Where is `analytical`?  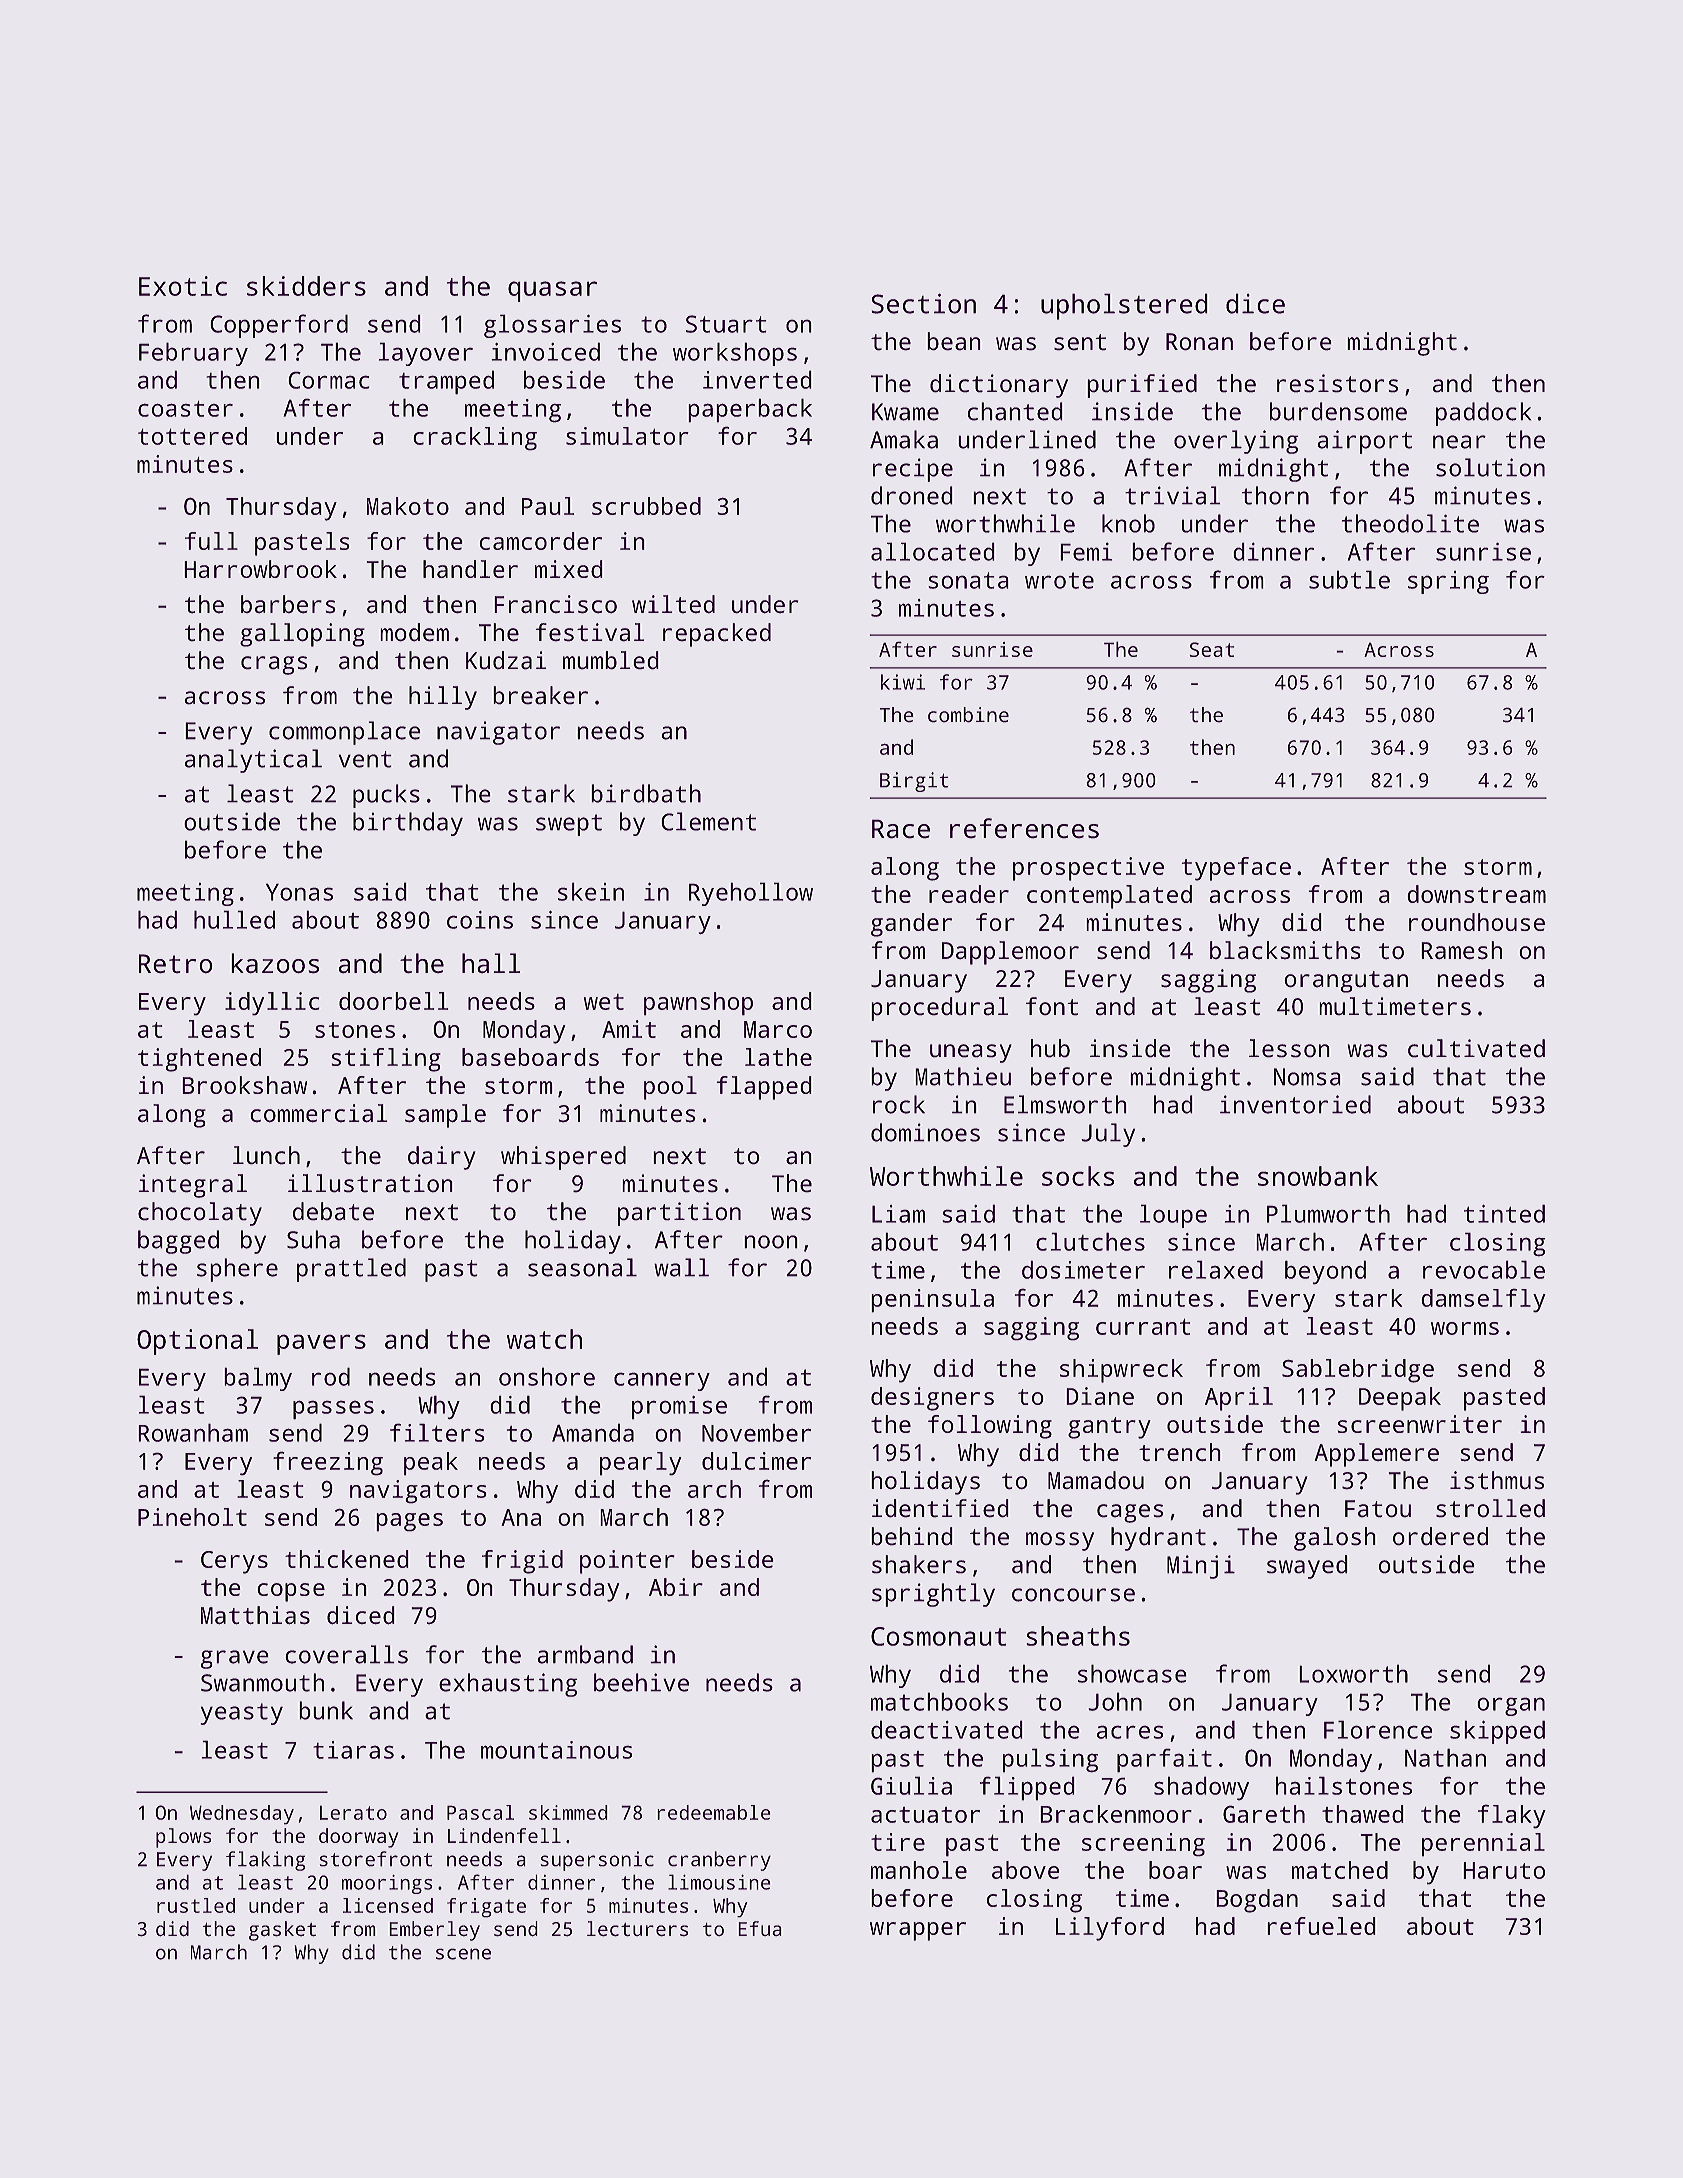 analytical is located at coordinates (253, 761).
